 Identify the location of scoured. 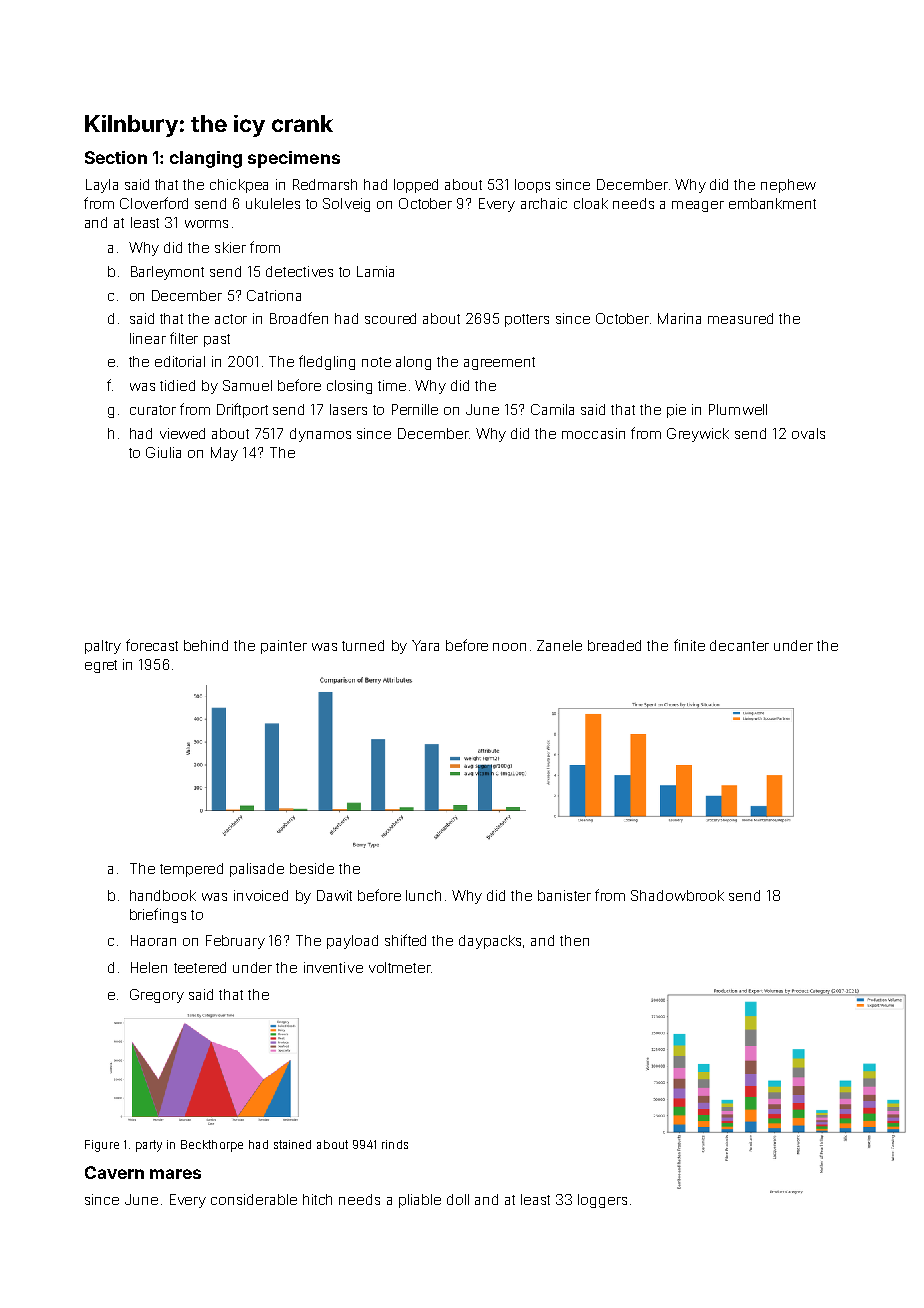
(390, 318).
